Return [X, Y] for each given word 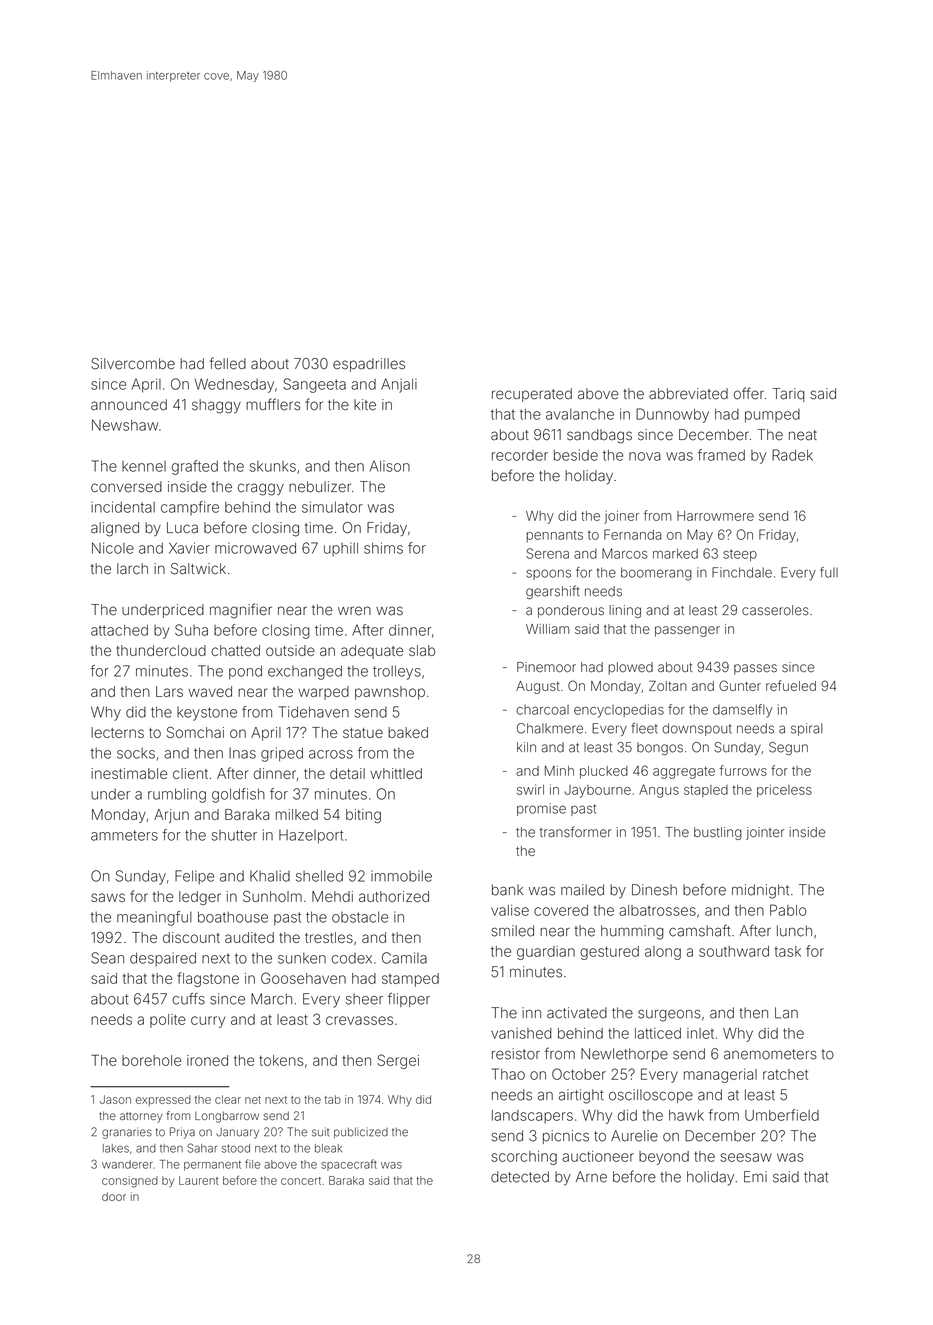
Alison [390, 466]
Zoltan [668, 685]
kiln [526, 747]
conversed [126, 487]
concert [301, 1181]
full [829, 572]
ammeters [124, 835]
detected [520, 1177]
